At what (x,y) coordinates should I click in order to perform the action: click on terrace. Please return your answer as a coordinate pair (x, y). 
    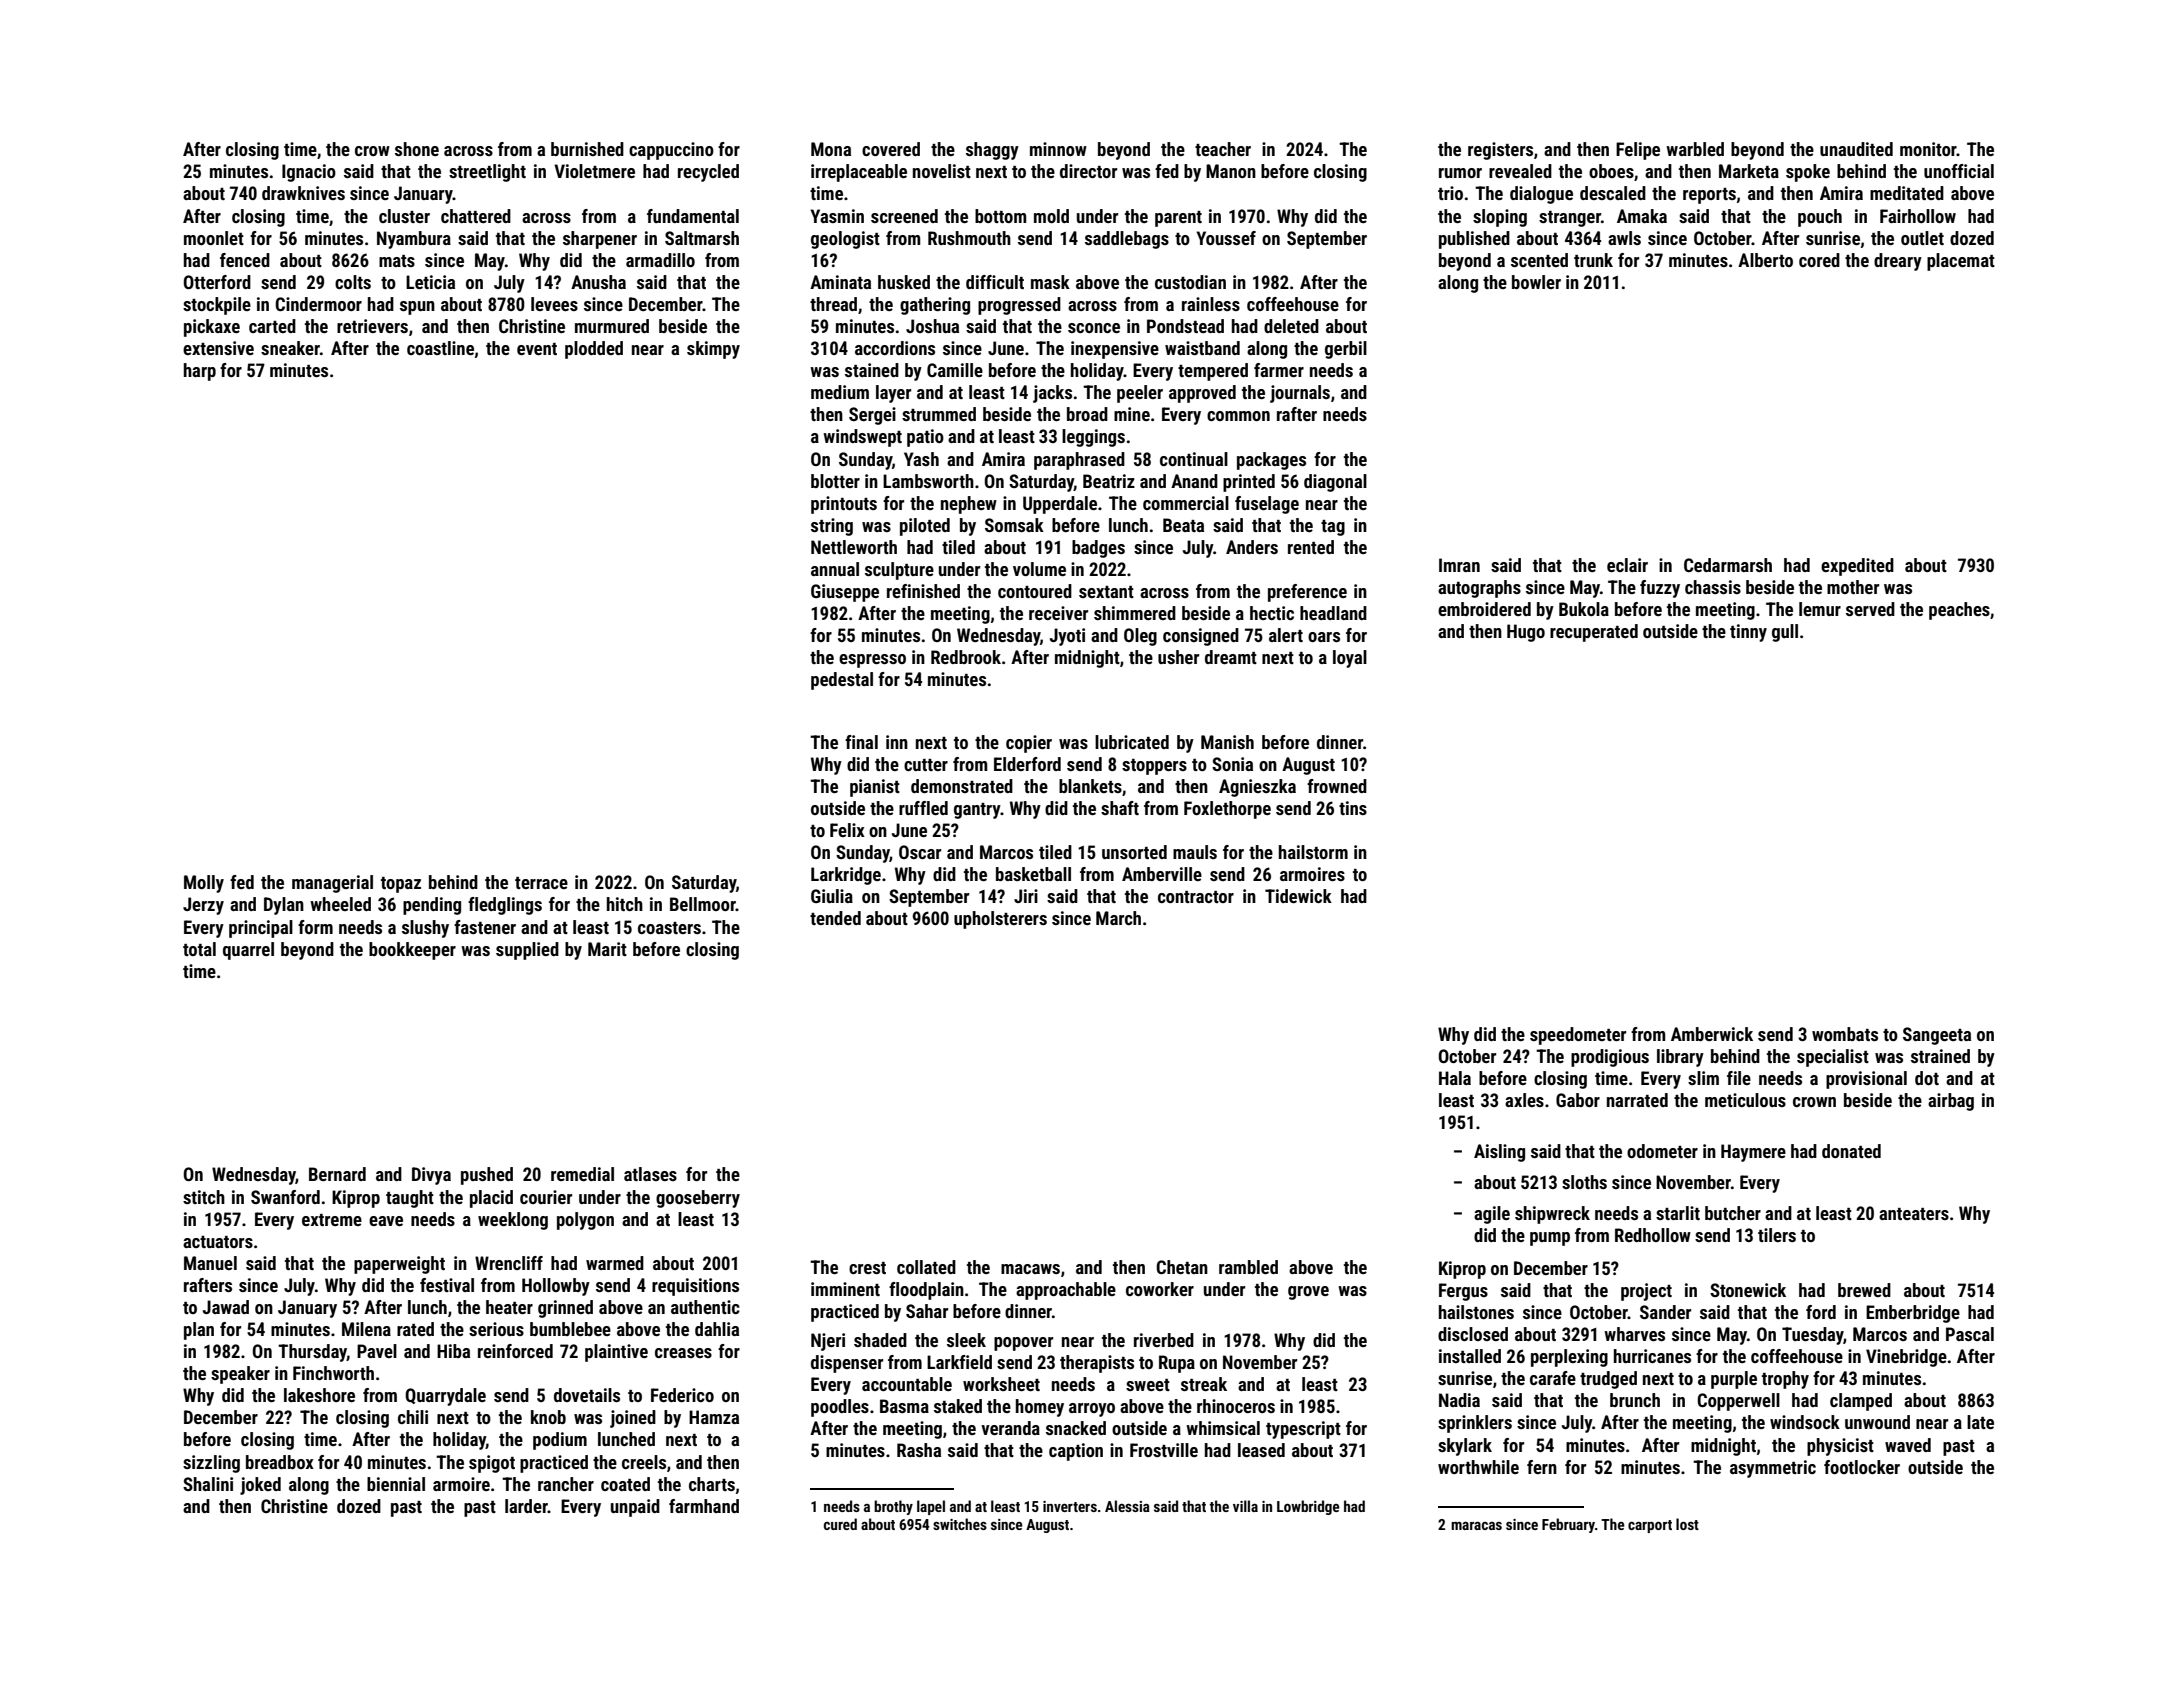
    Looking at the image, I should click on (541, 883).
